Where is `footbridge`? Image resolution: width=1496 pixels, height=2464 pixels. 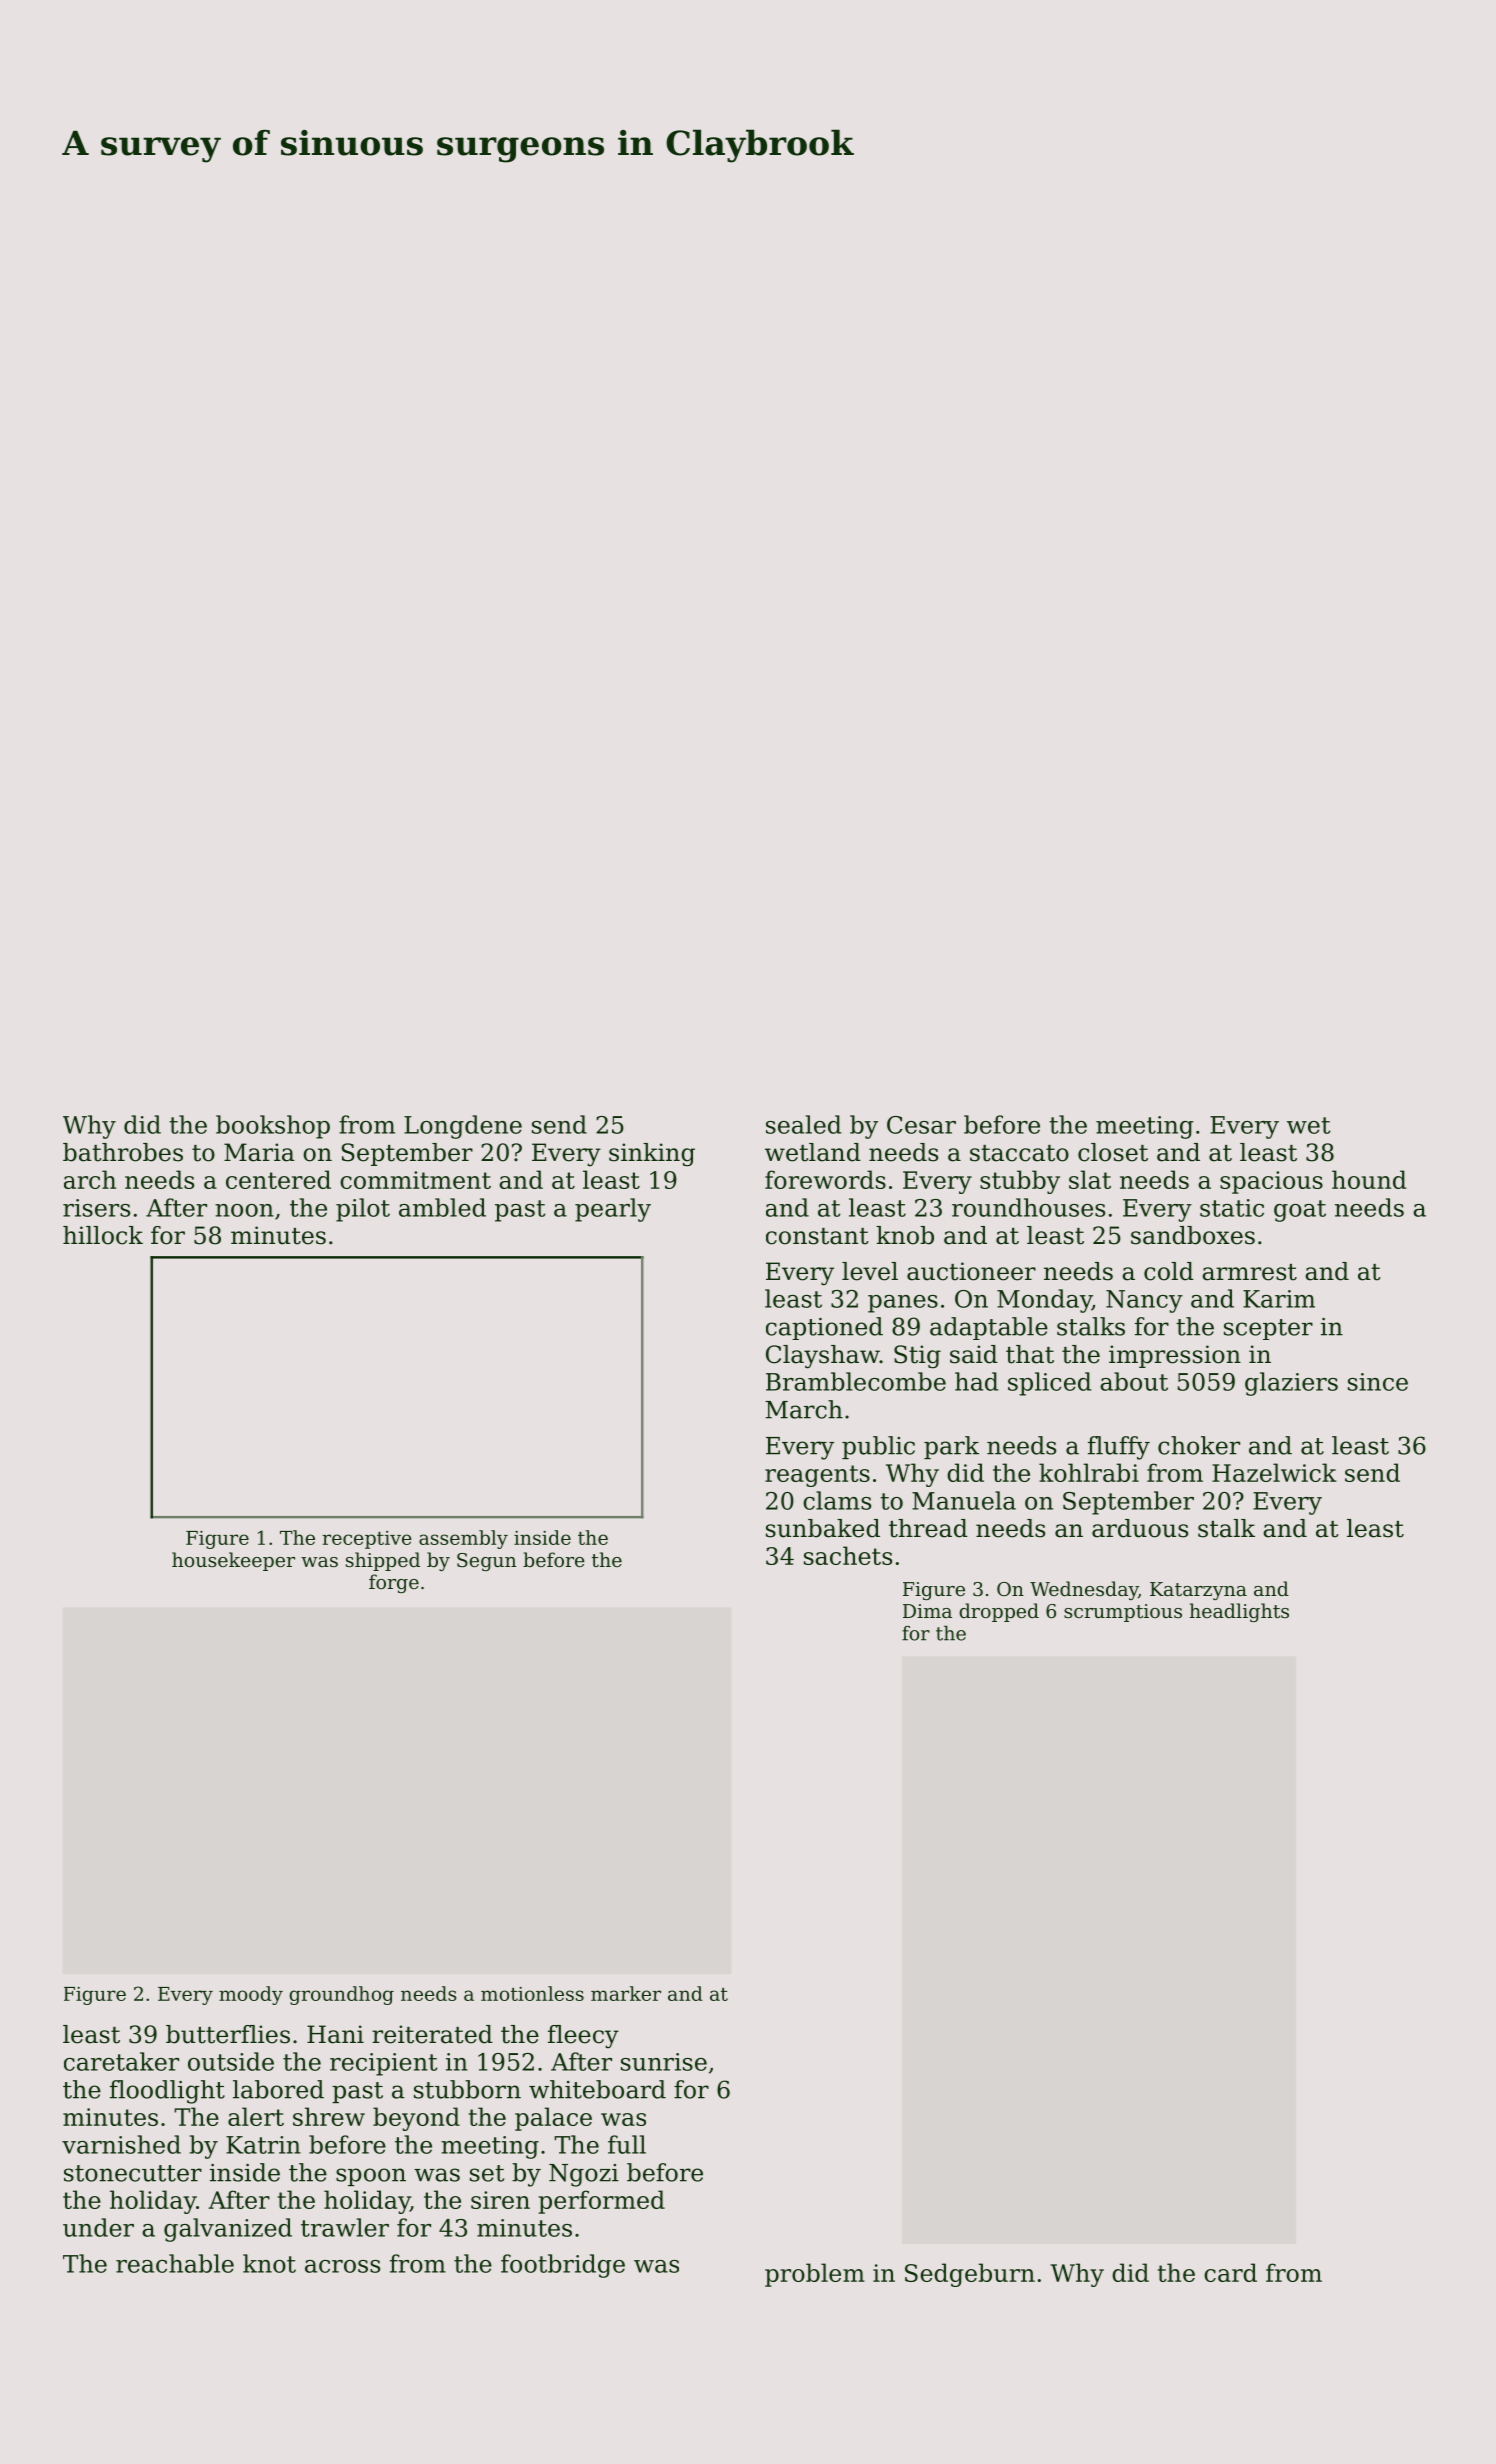
footbridge is located at coordinates (563, 2266).
